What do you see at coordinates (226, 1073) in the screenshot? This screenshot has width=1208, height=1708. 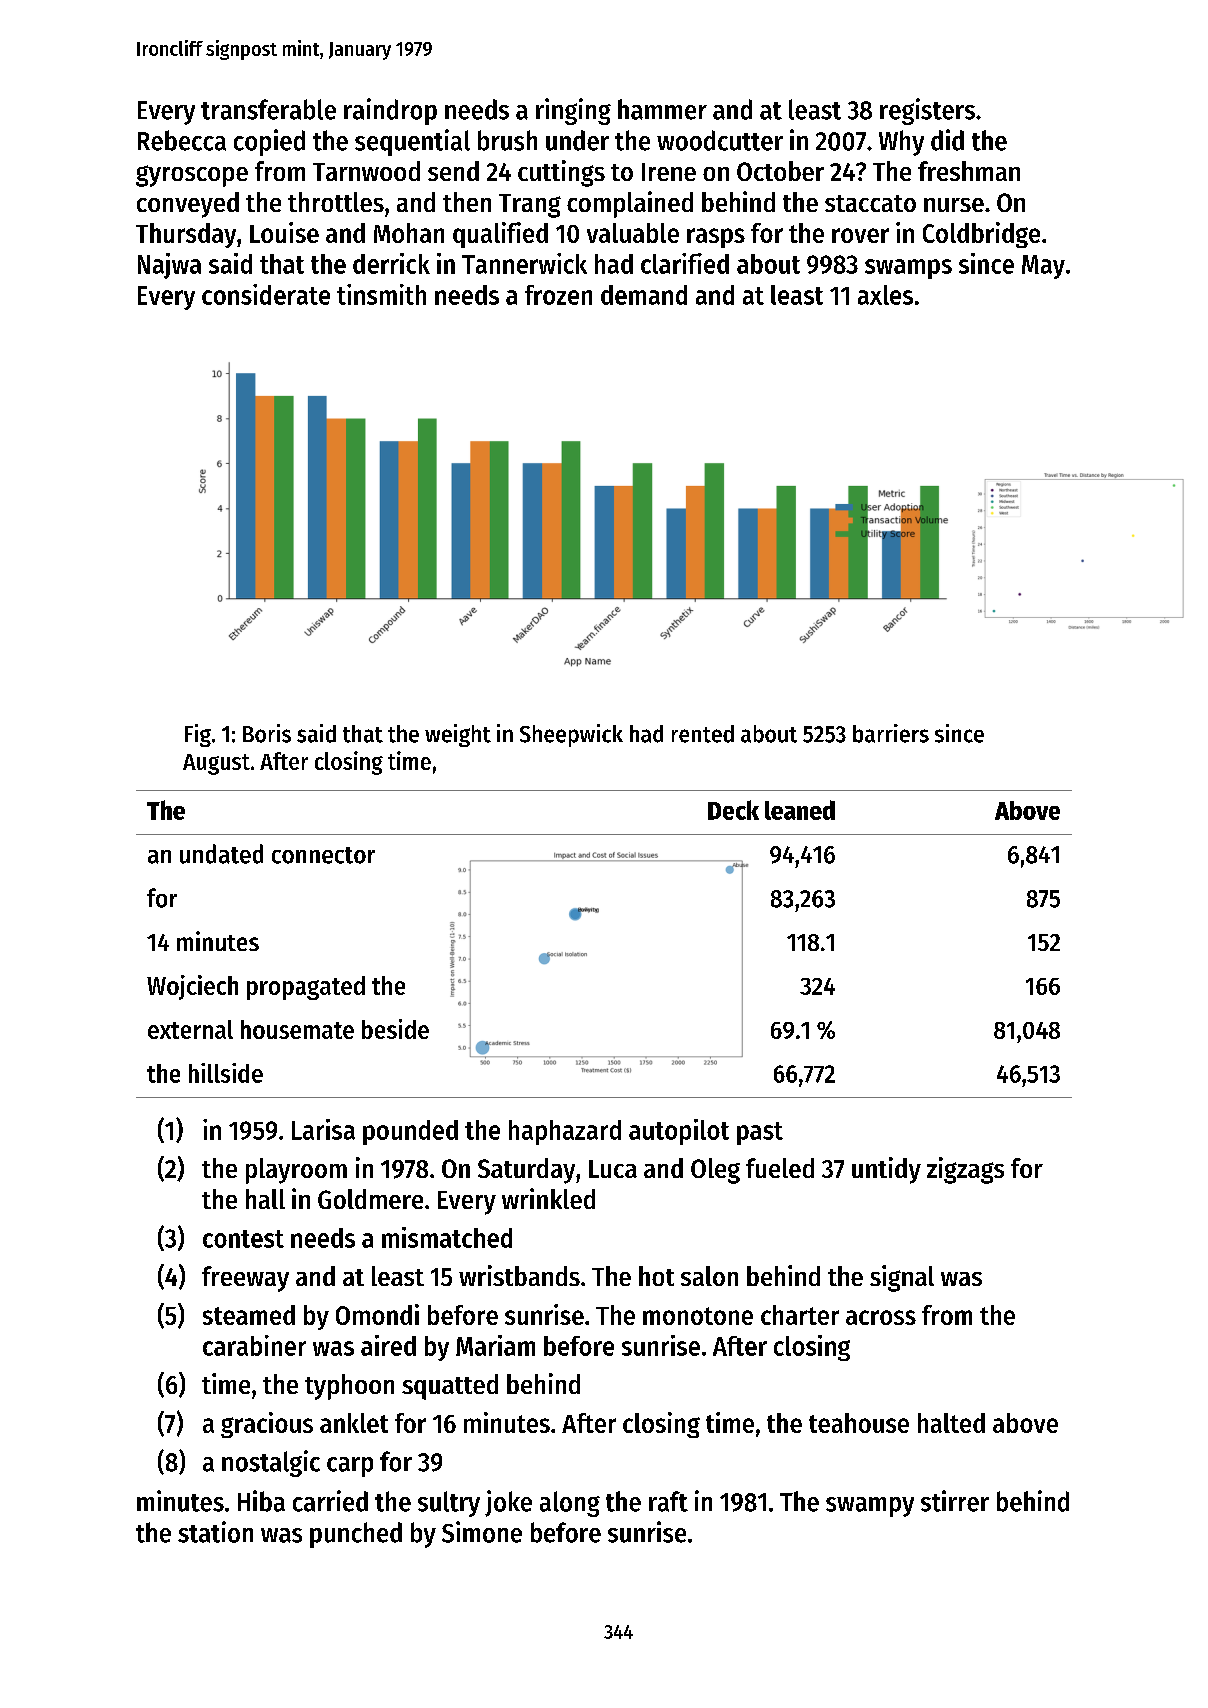 I see `hillside` at bounding box center [226, 1073].
